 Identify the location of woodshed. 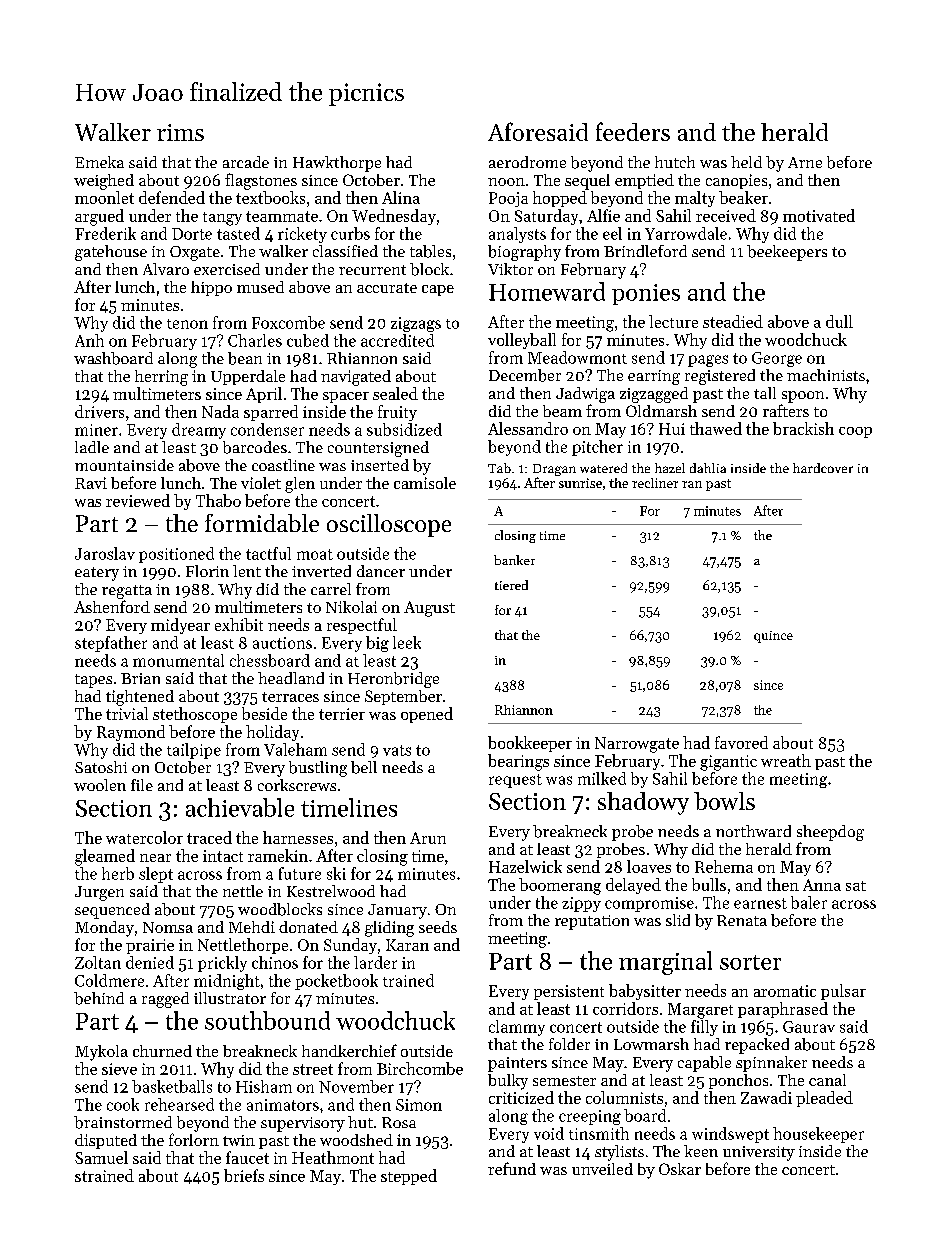
(356, 1140).
